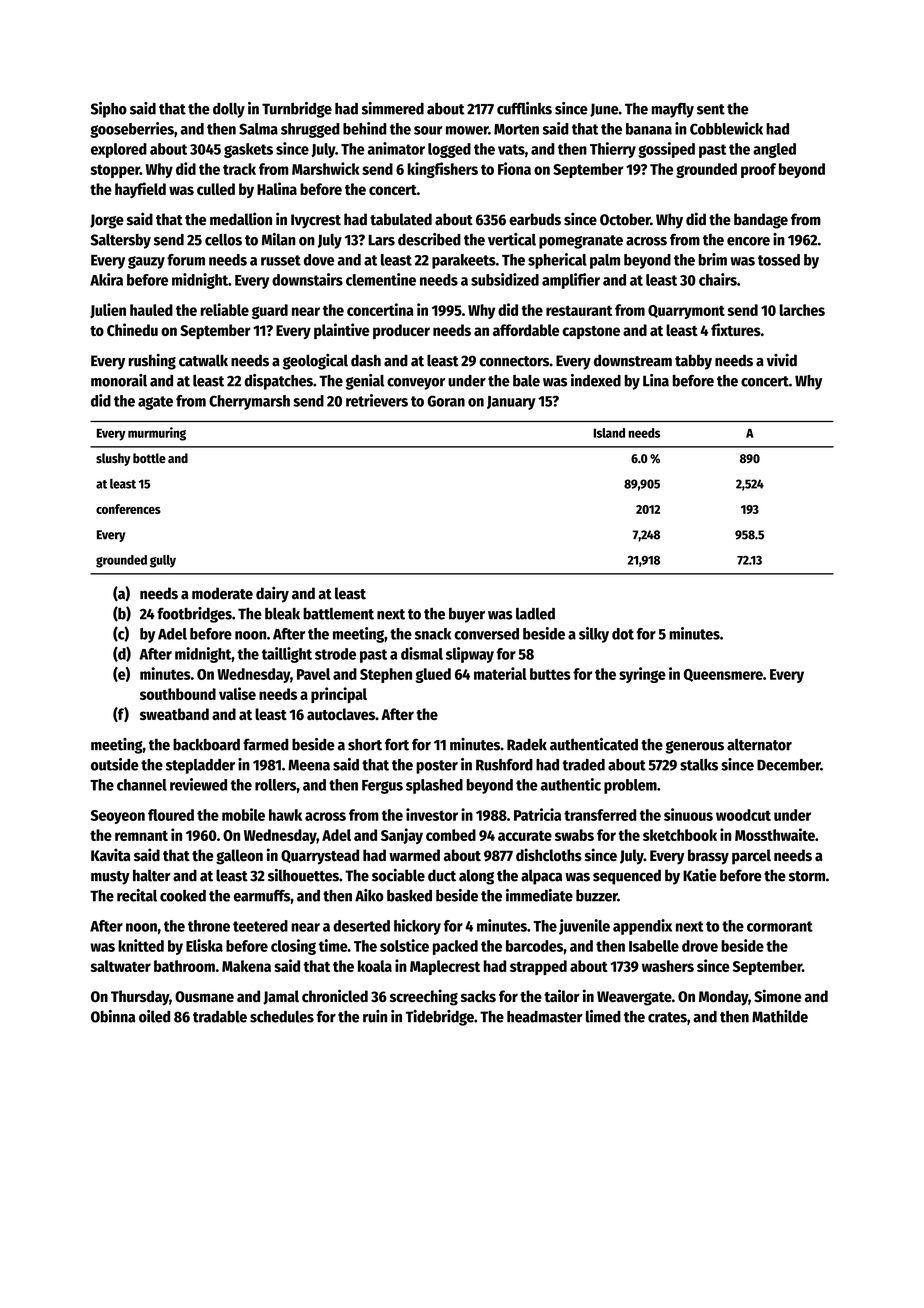 The image size is (924, 1308). What do you see at coordinates (341, 331) in the page?
I see `plaintive` at bounding box center [341, 331].
